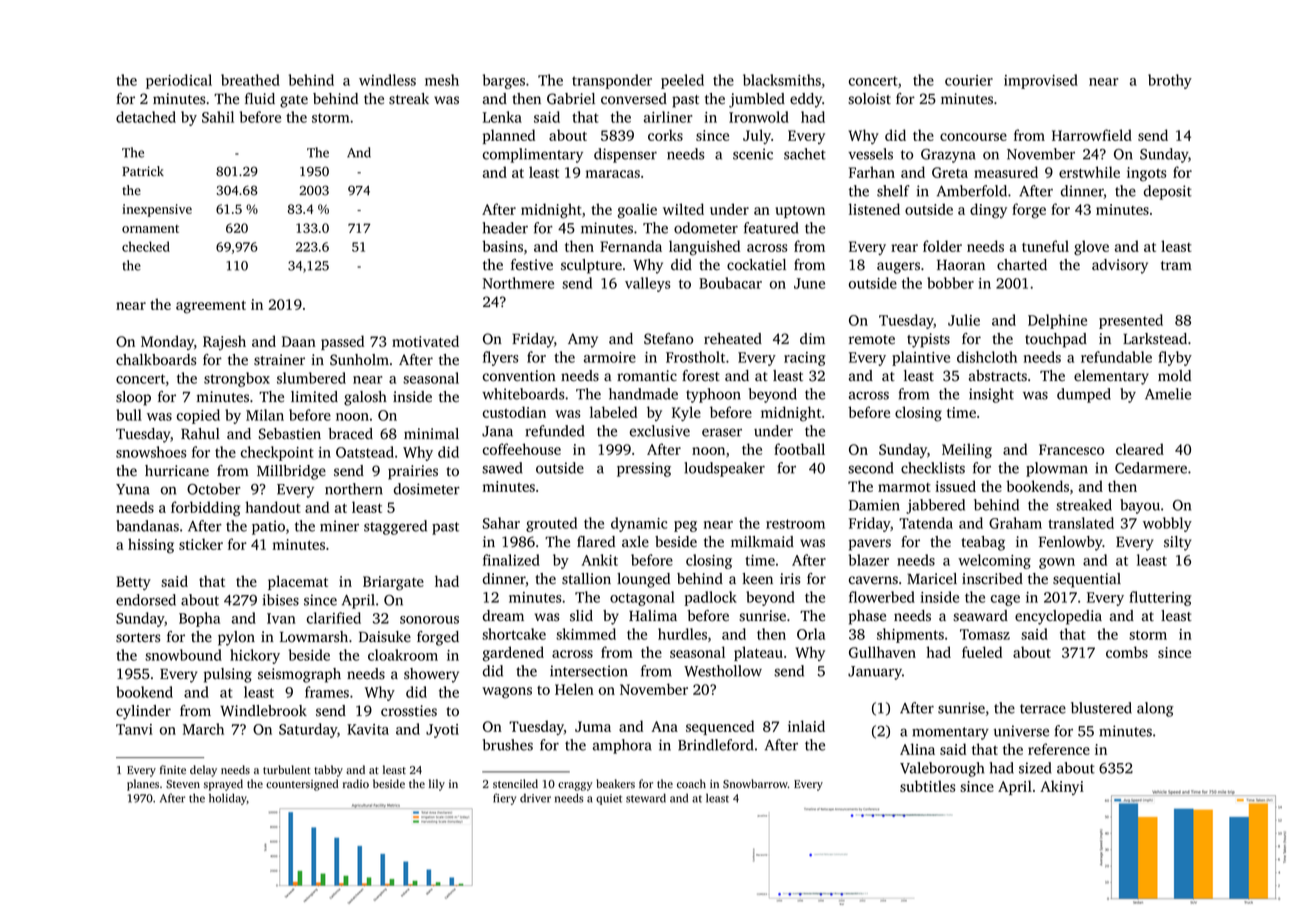 The image size is (1308, 924). I want to click on Ivan, so click(281, 618).
